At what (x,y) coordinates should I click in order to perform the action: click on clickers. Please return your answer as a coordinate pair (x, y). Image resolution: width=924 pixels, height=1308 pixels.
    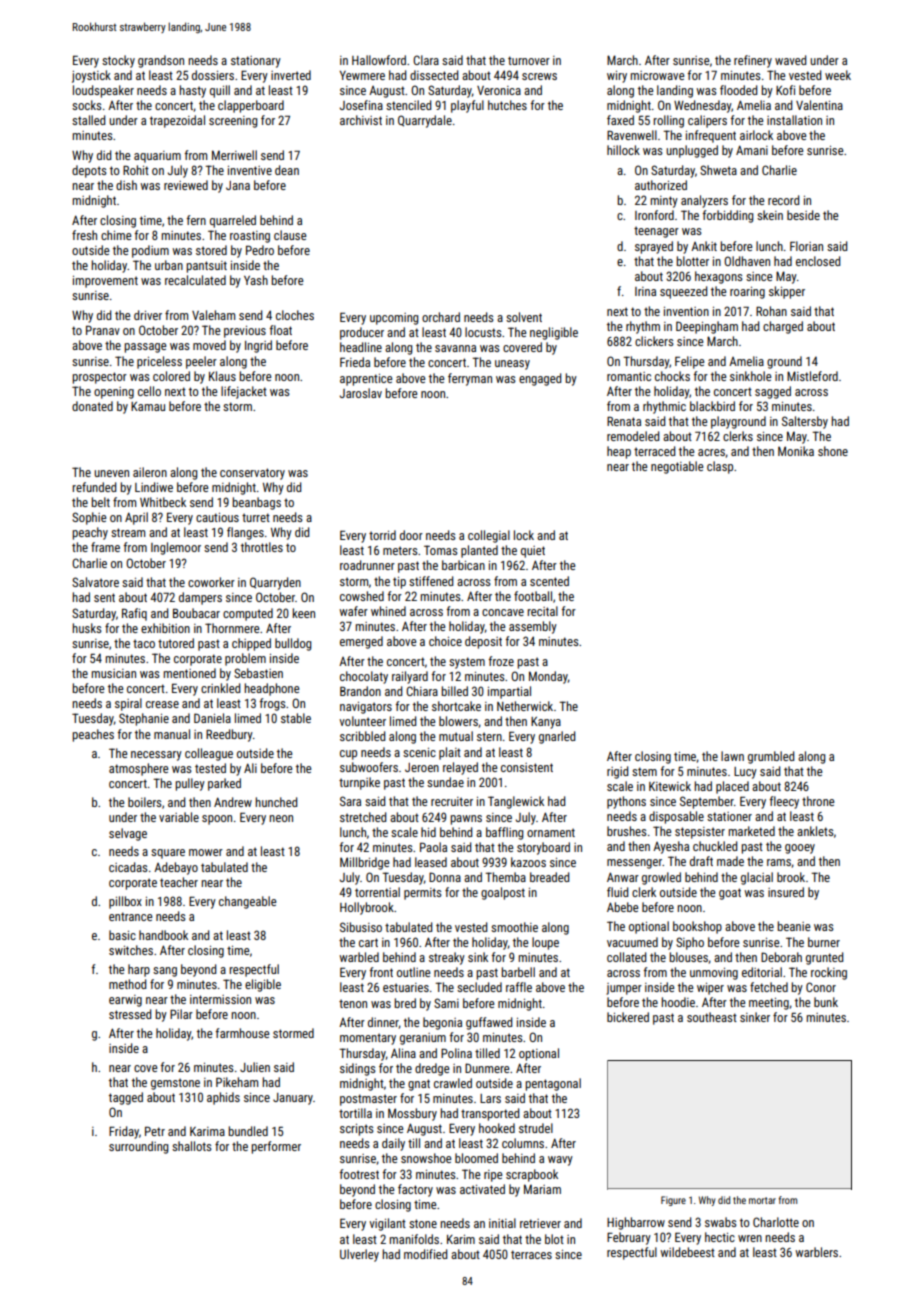
    Looking at the image, I should click on (654, 341).
